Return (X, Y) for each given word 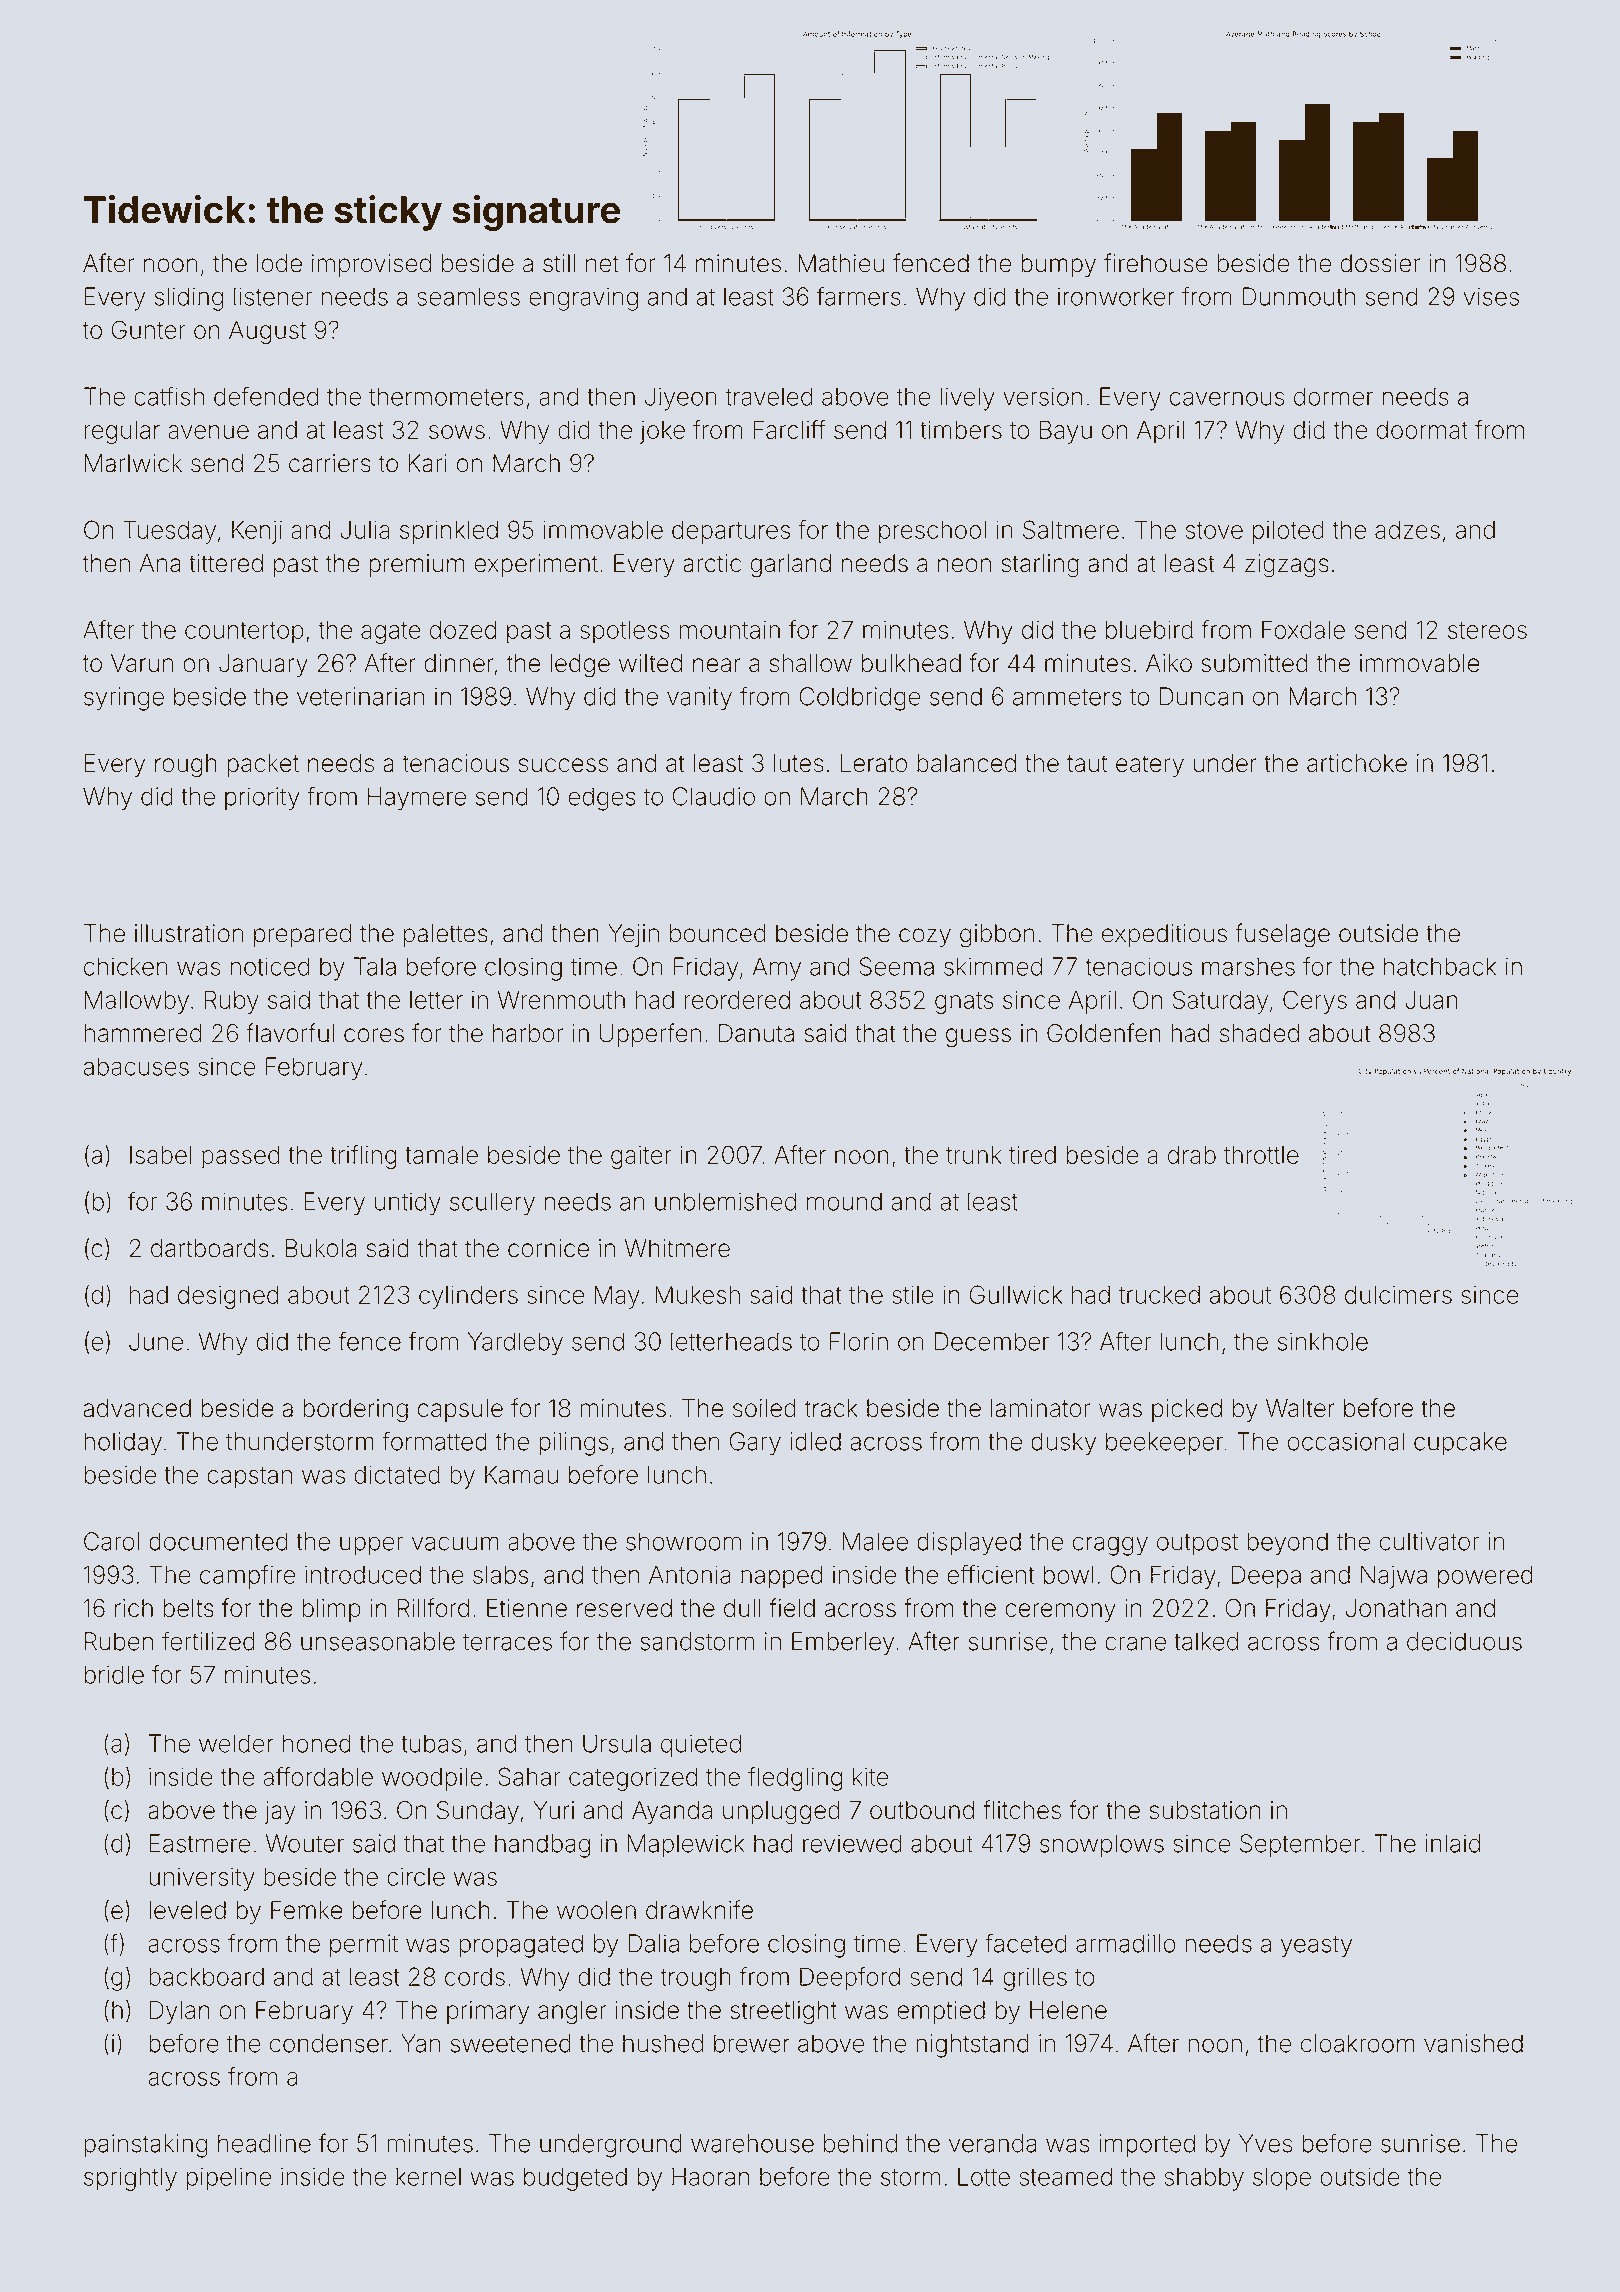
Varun (142, 663)
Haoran (711, 2176)
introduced (363, 1575)
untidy (408, 1204)
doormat (1422, 430)
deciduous (1464, 1641)
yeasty (1316, 1946)
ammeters (1067, 697)
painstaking (145, 2146)
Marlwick (133, 463)
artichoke (1357, 763)
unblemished (725, 1201)
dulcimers (1398, 1295)
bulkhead (911, 663)
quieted (701, 1746)
